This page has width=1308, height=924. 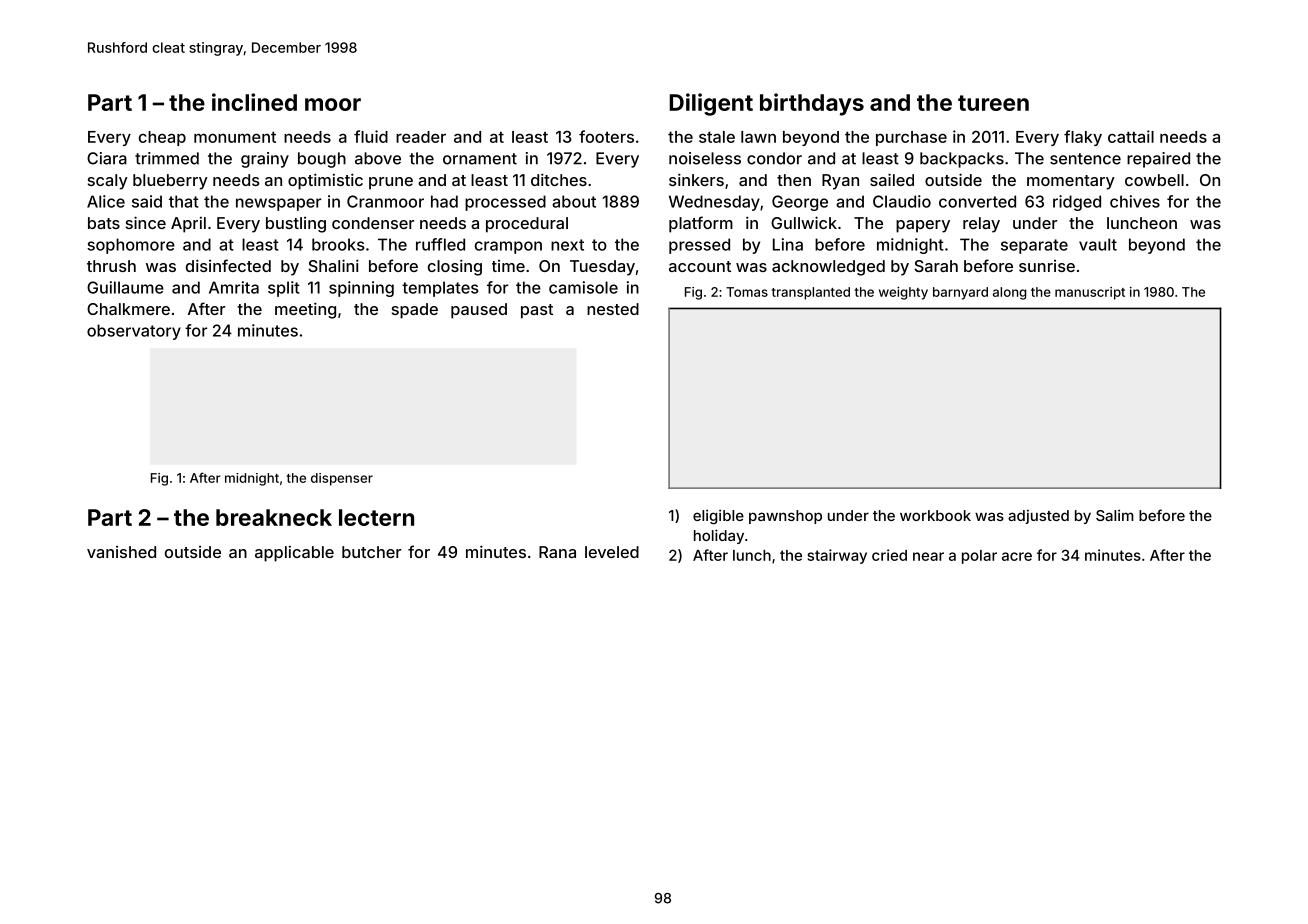 I want to click on paused, so click(x=479, y=311).
